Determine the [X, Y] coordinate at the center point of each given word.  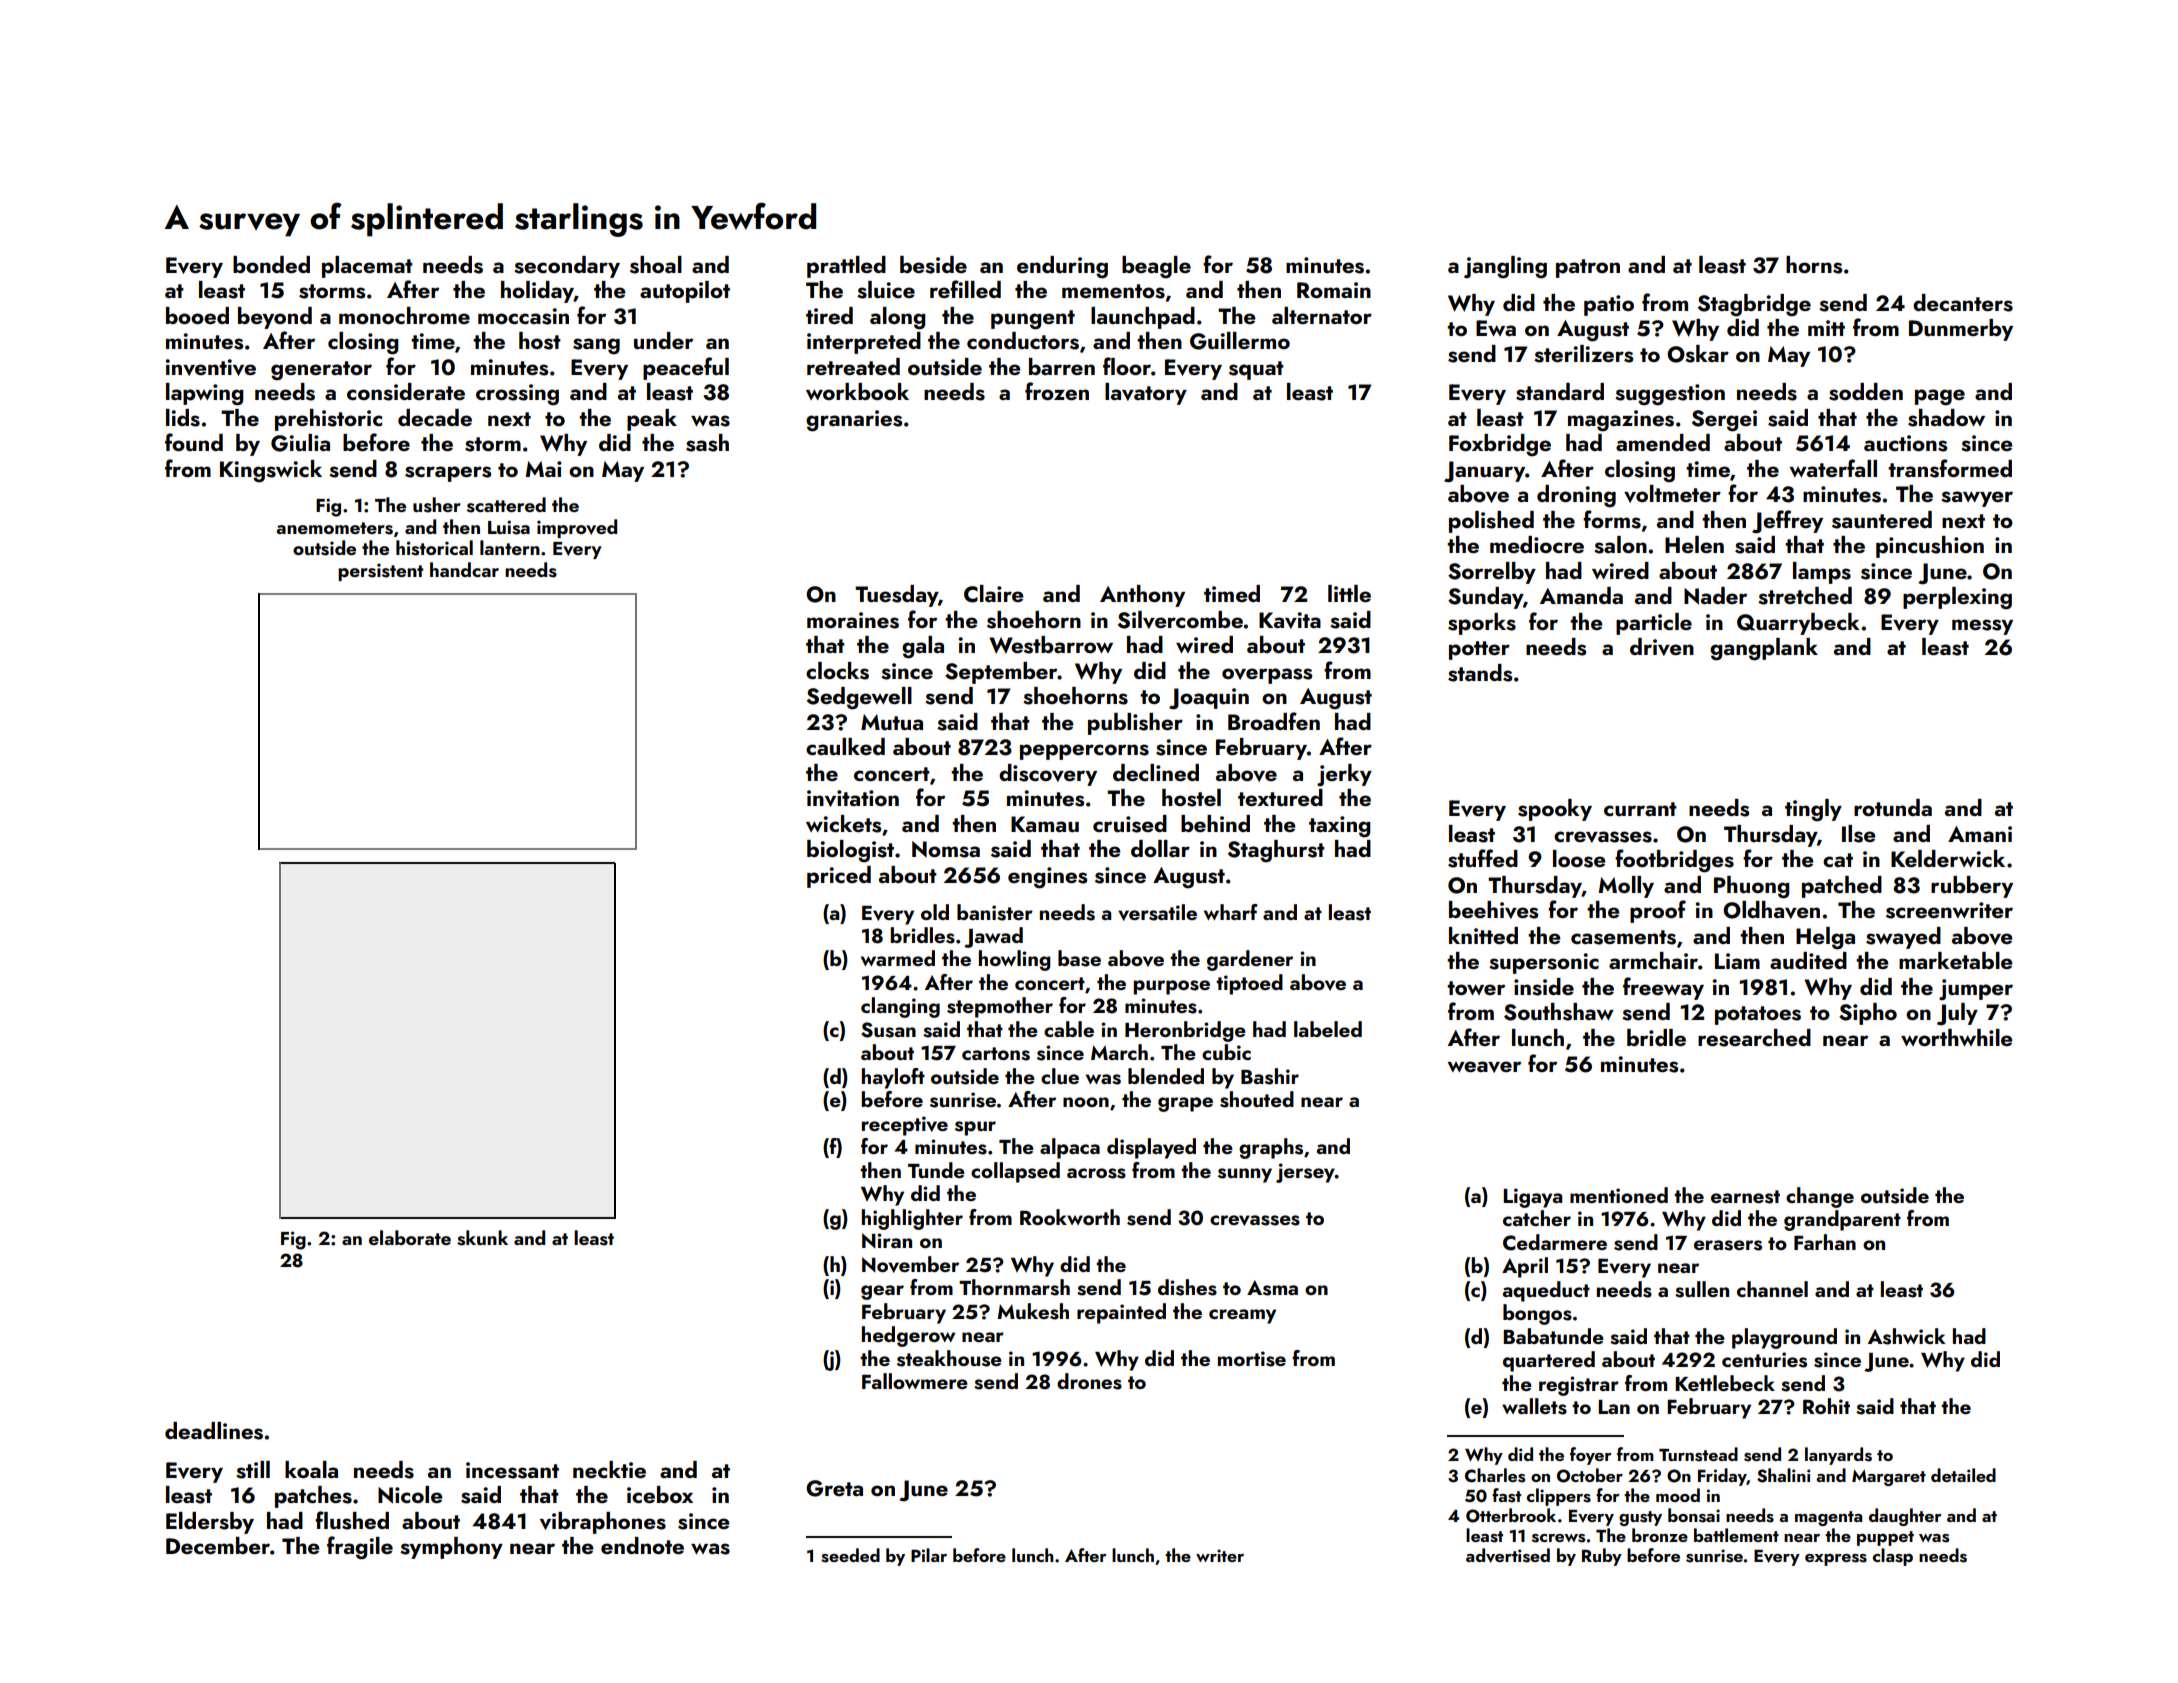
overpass [1267, 676]
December [218, 1545]
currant [1640, 809]
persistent [381, 572]
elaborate [410, 1237]
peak [652, 420]
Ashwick [1907, 1336]
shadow [1946, 418]
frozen [1057, 391]
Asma [1272, 1288]
